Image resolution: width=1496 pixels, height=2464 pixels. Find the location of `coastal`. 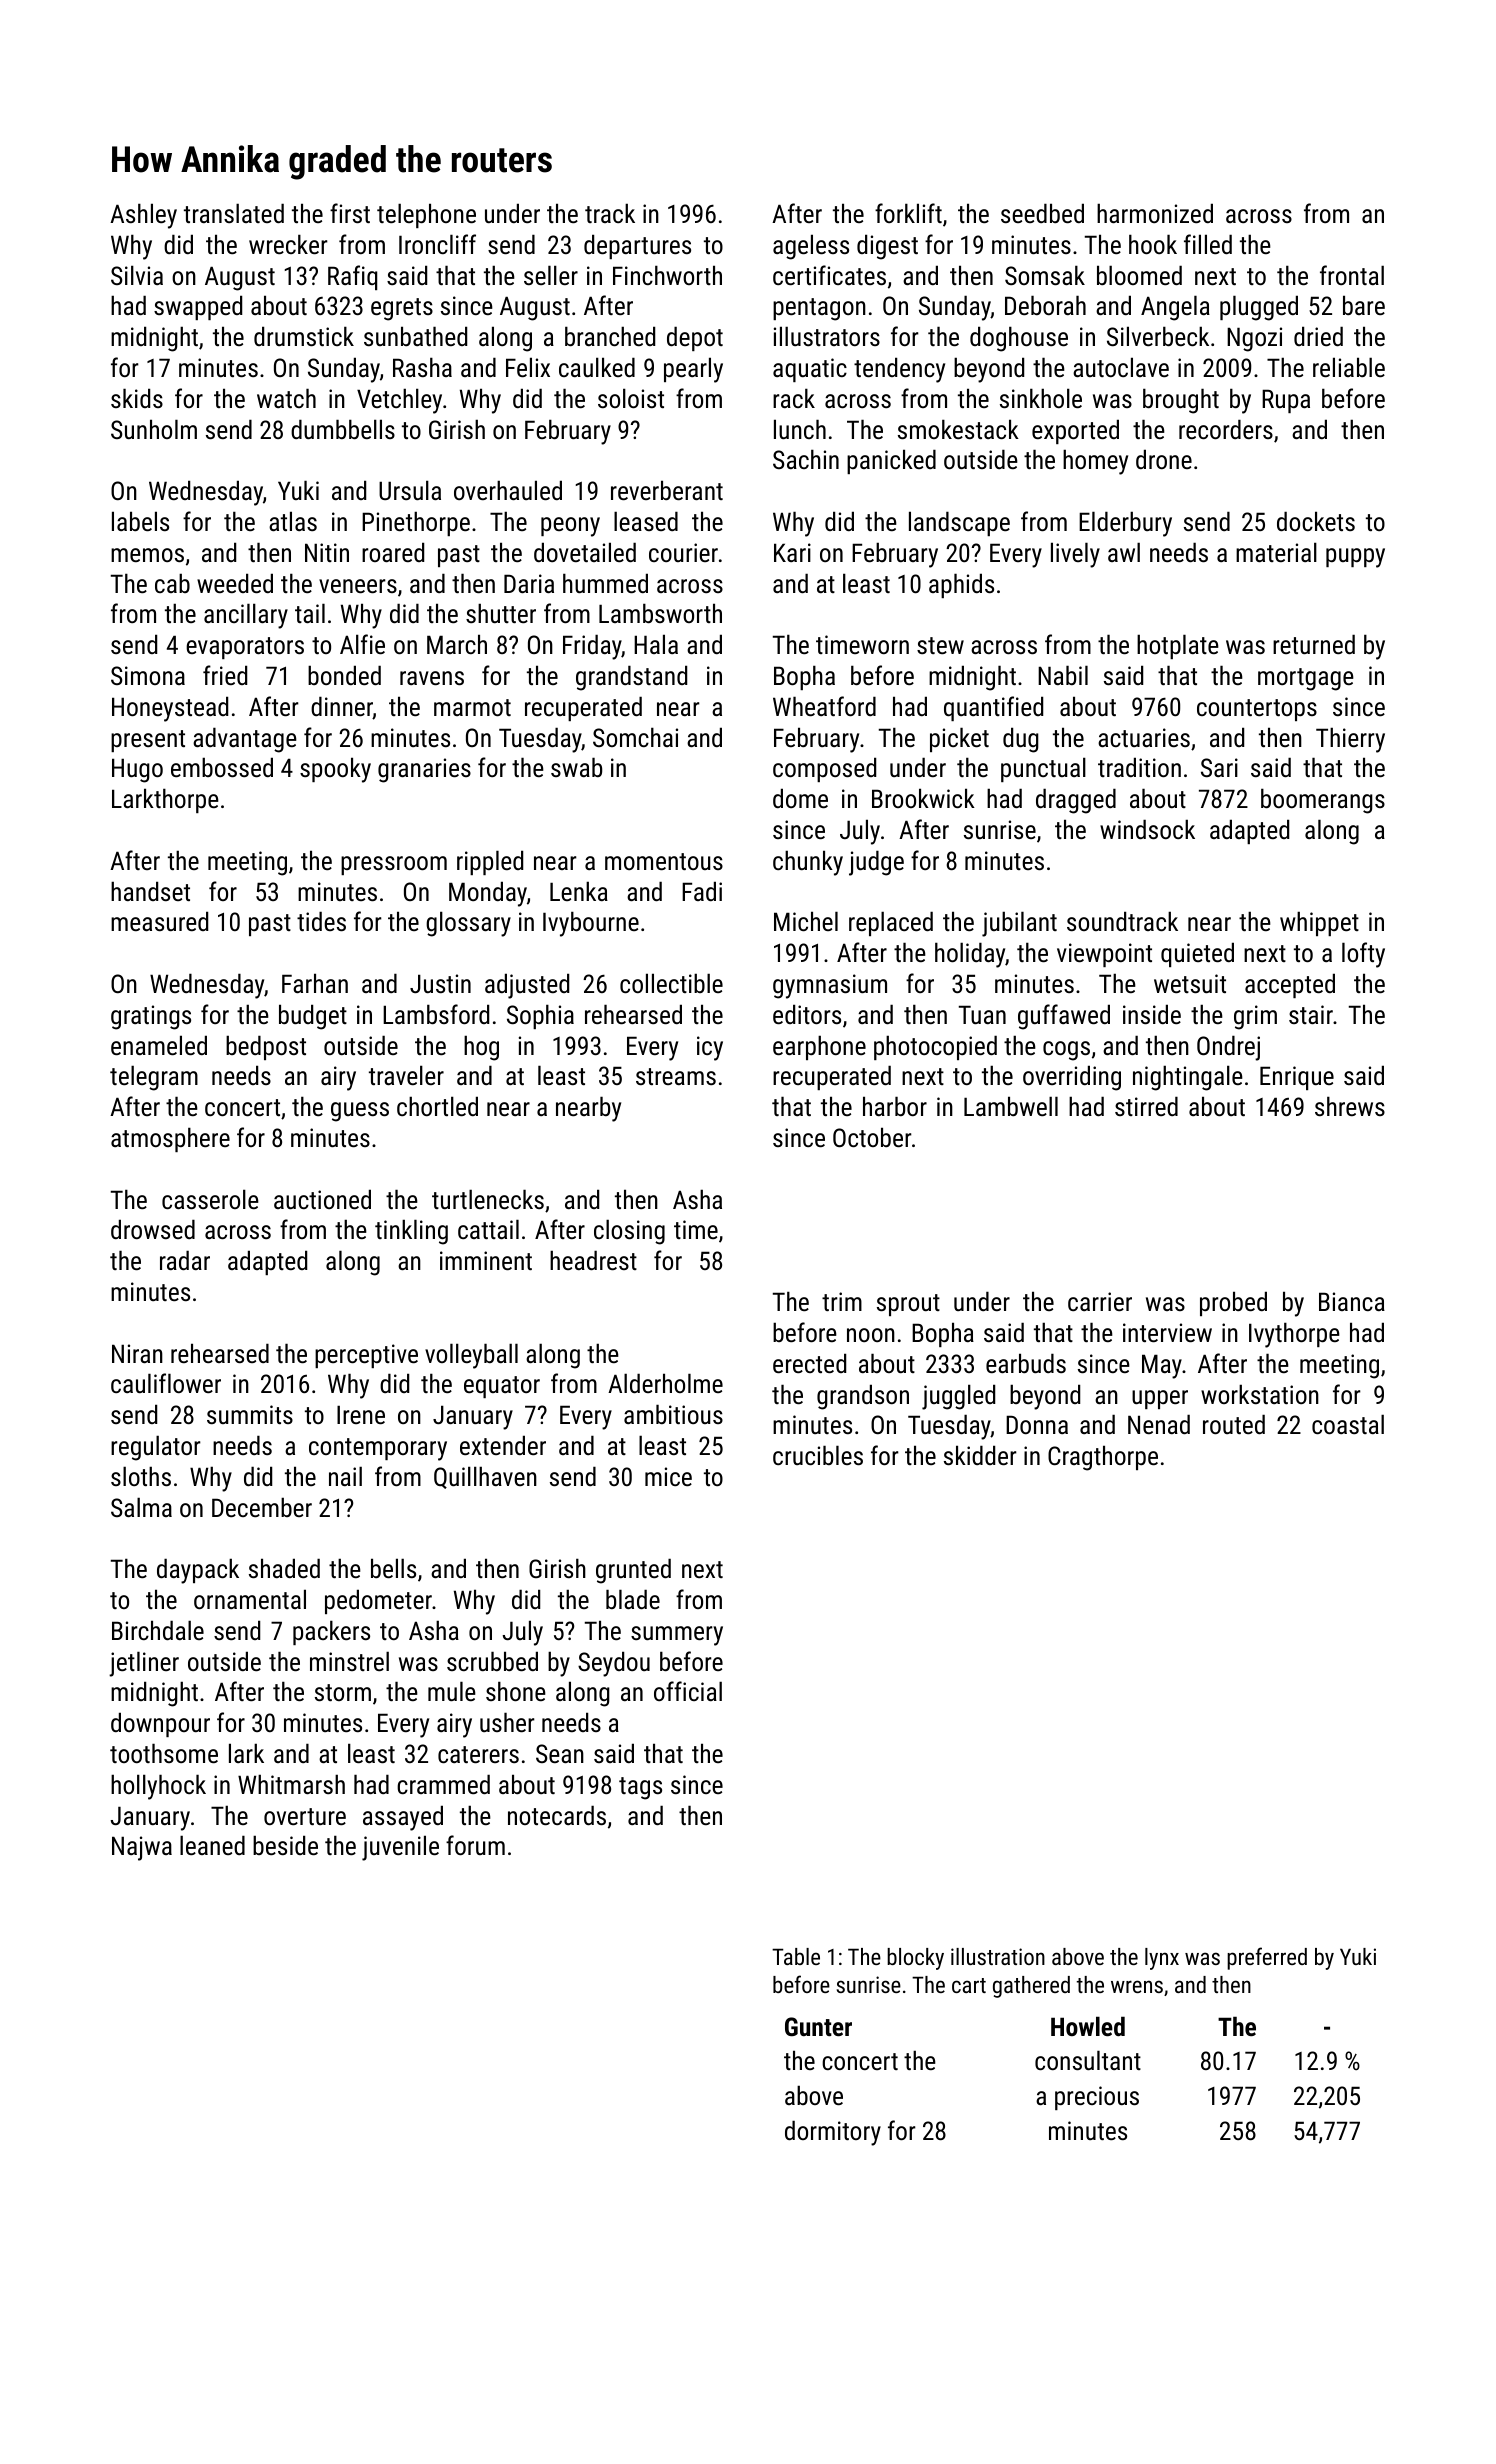

coastal is located at coordinates (1348, 1424).
